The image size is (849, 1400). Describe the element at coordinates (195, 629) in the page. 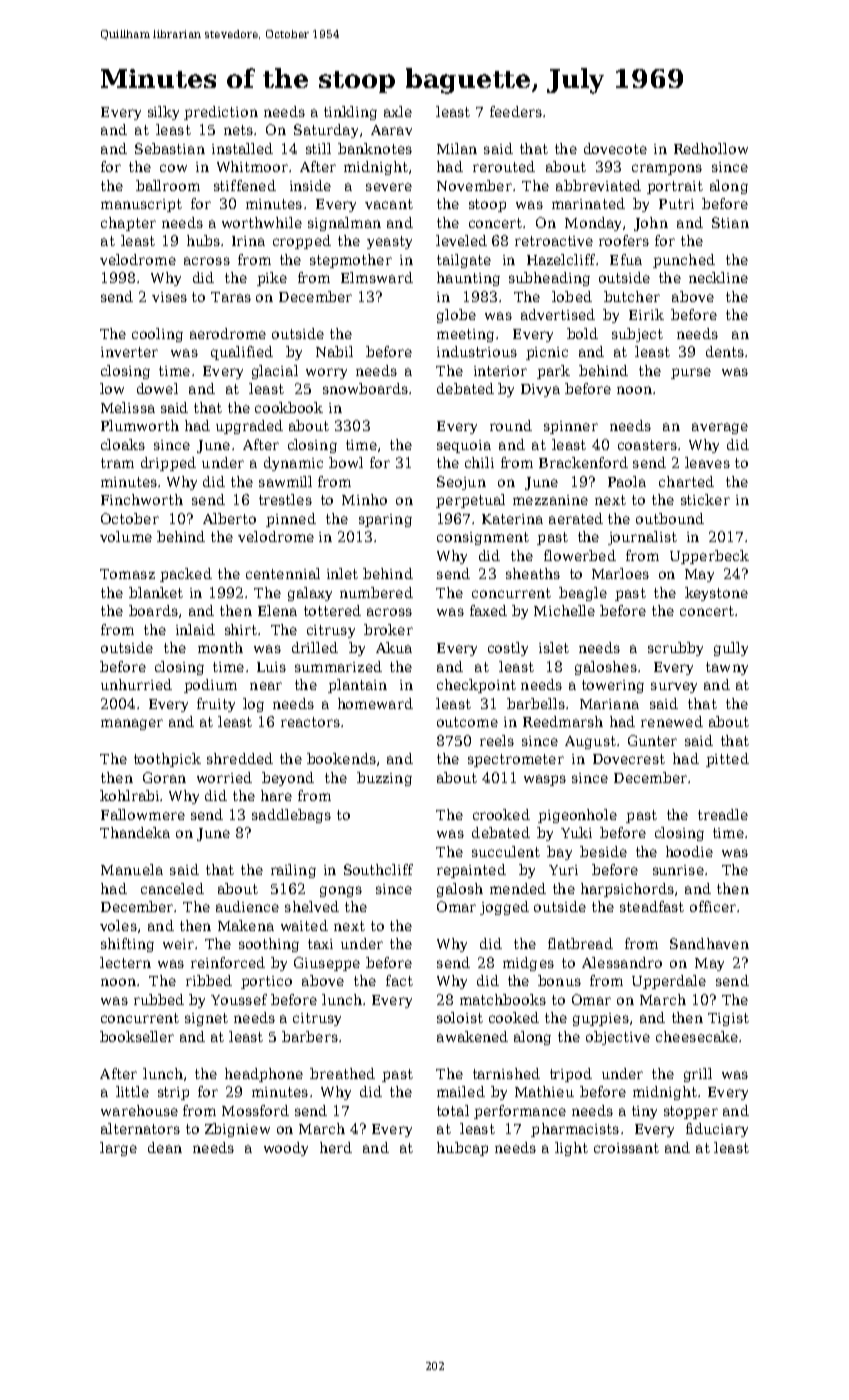

I see `inlaid` at that location.
